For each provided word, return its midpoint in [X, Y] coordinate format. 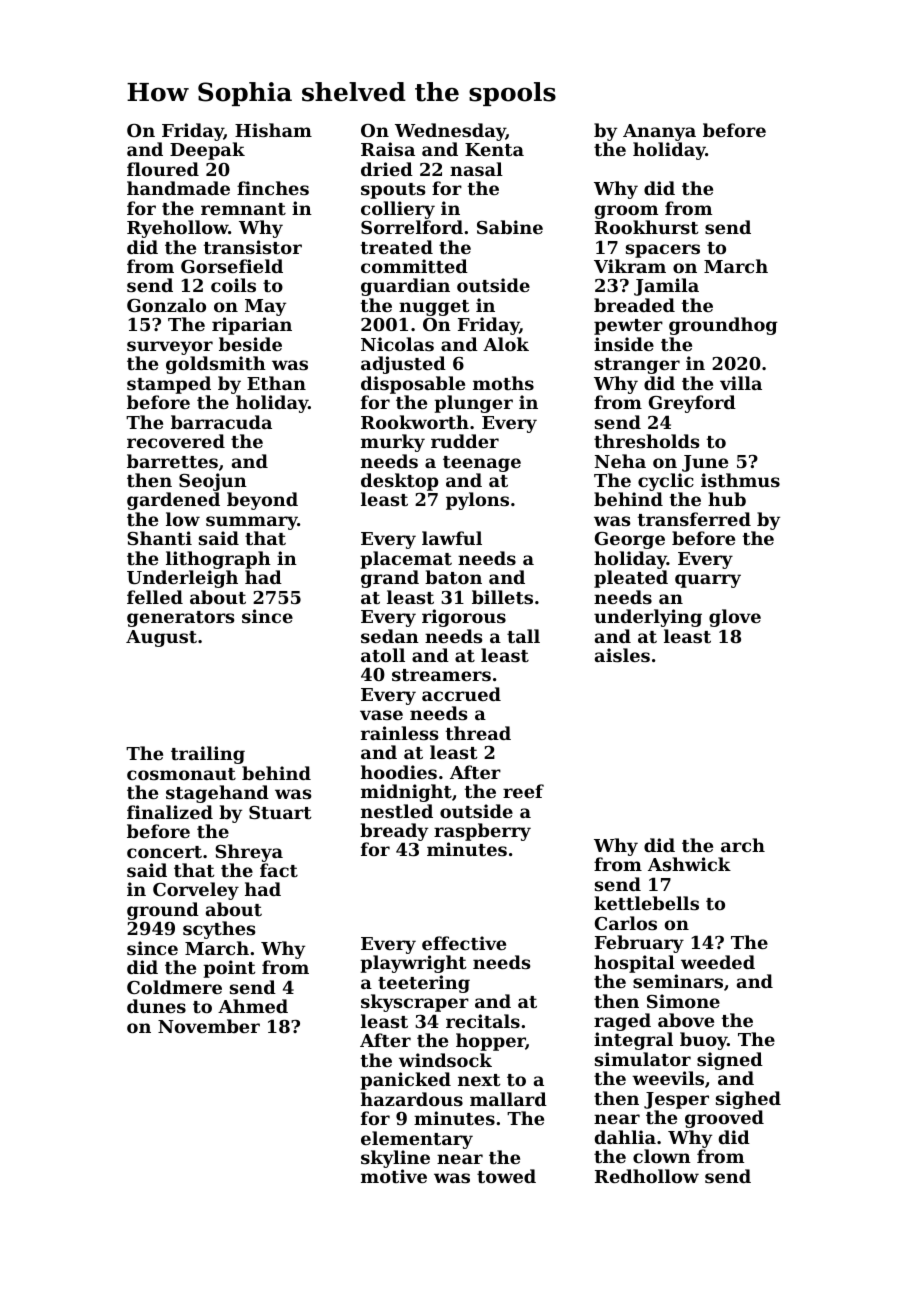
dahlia [625, 1137]
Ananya [659, 132]
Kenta [494, 149]
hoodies [399, 772]
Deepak [207, 151]
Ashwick [689, 864]
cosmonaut [181, 774]
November [209, 1026]
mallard [508, 1099]
